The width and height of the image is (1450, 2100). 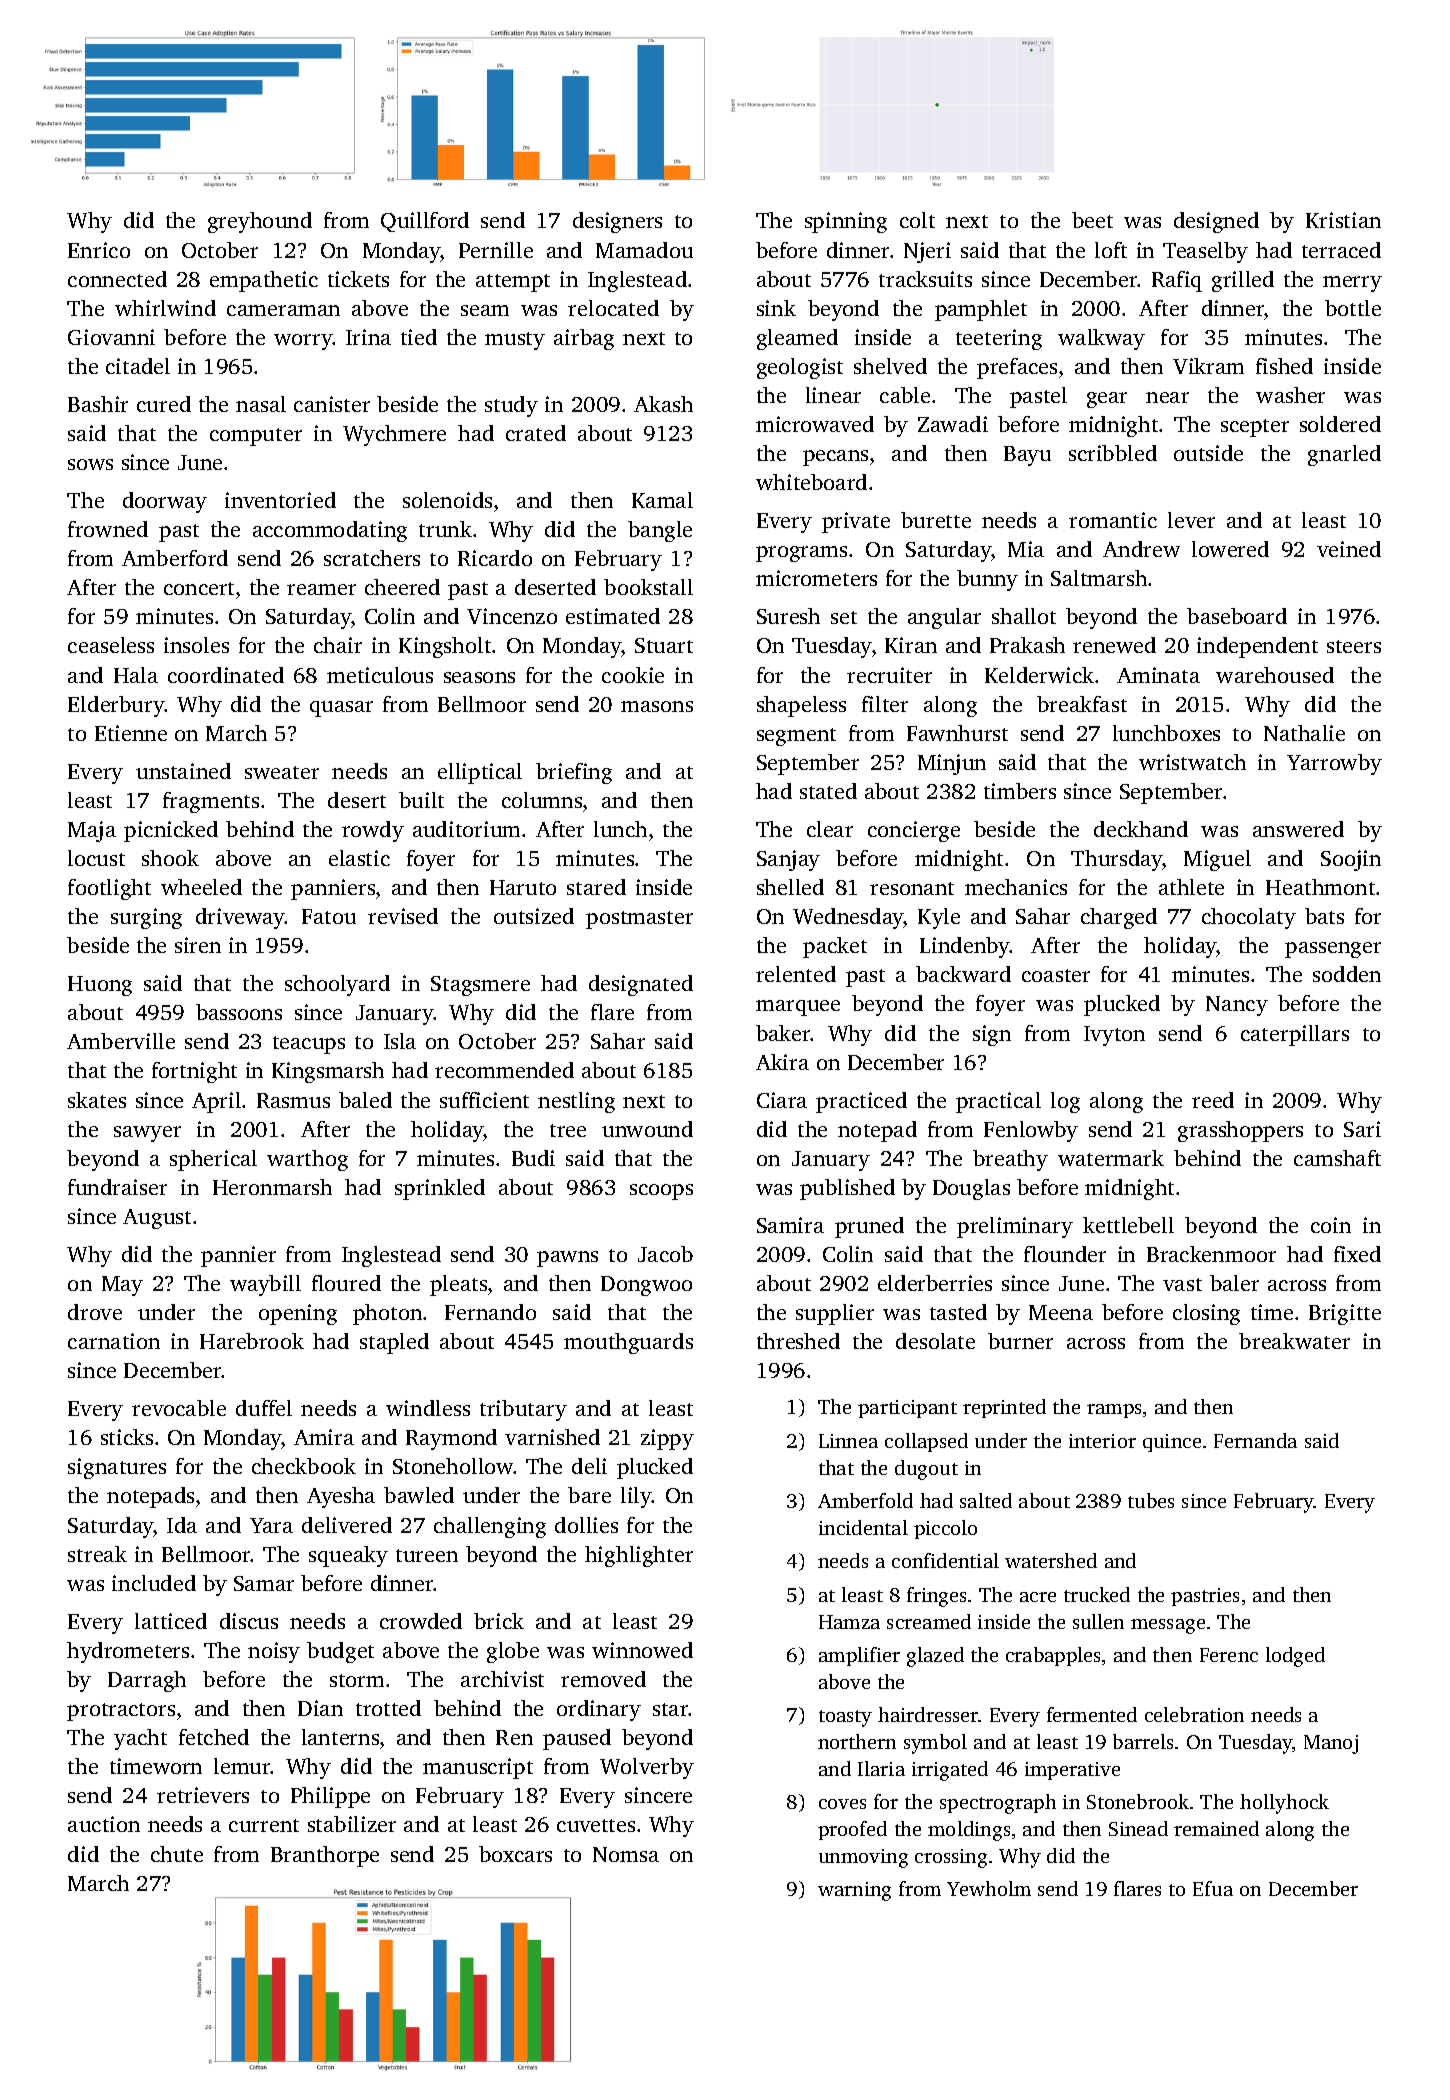 What do you see at coordinates (1347, 974) in the image?
I see `sodden` at bounding box center [1347, 974].
